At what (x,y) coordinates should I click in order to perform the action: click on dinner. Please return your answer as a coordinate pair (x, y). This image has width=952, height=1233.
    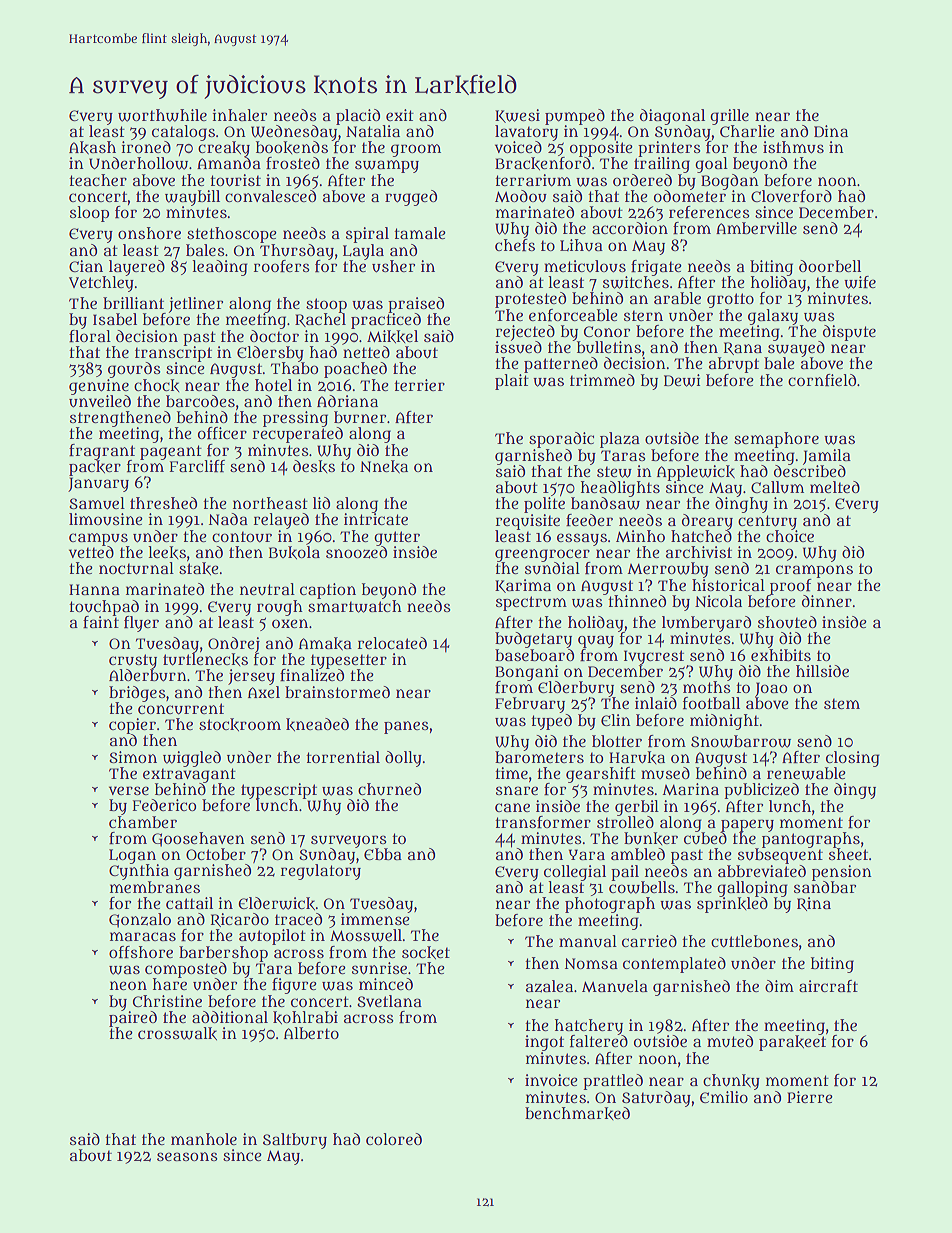
    Looking at the image, I should click on (827, 601).
